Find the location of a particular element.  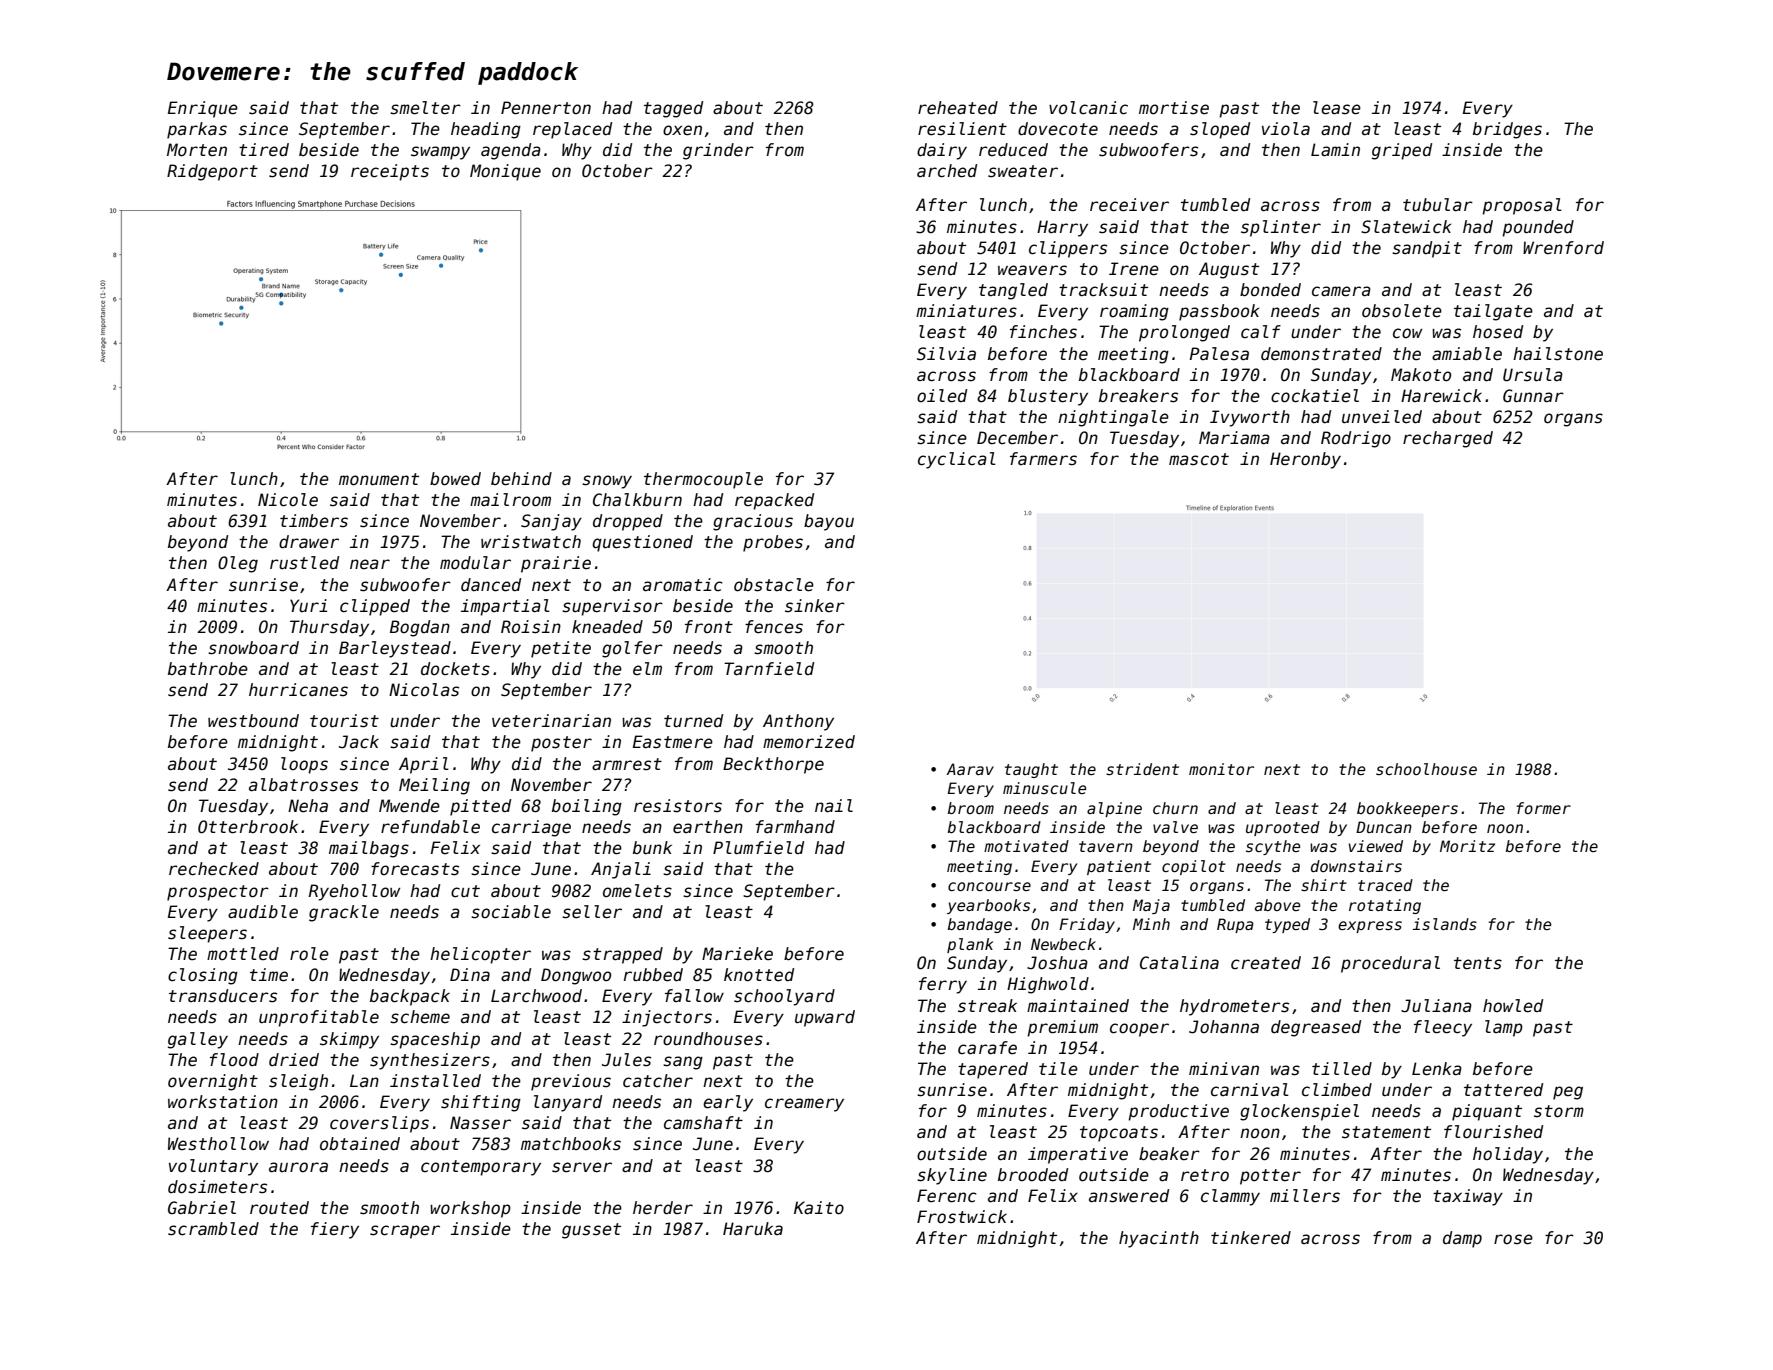

Lenka is located at coordinates (1437, 1069).
